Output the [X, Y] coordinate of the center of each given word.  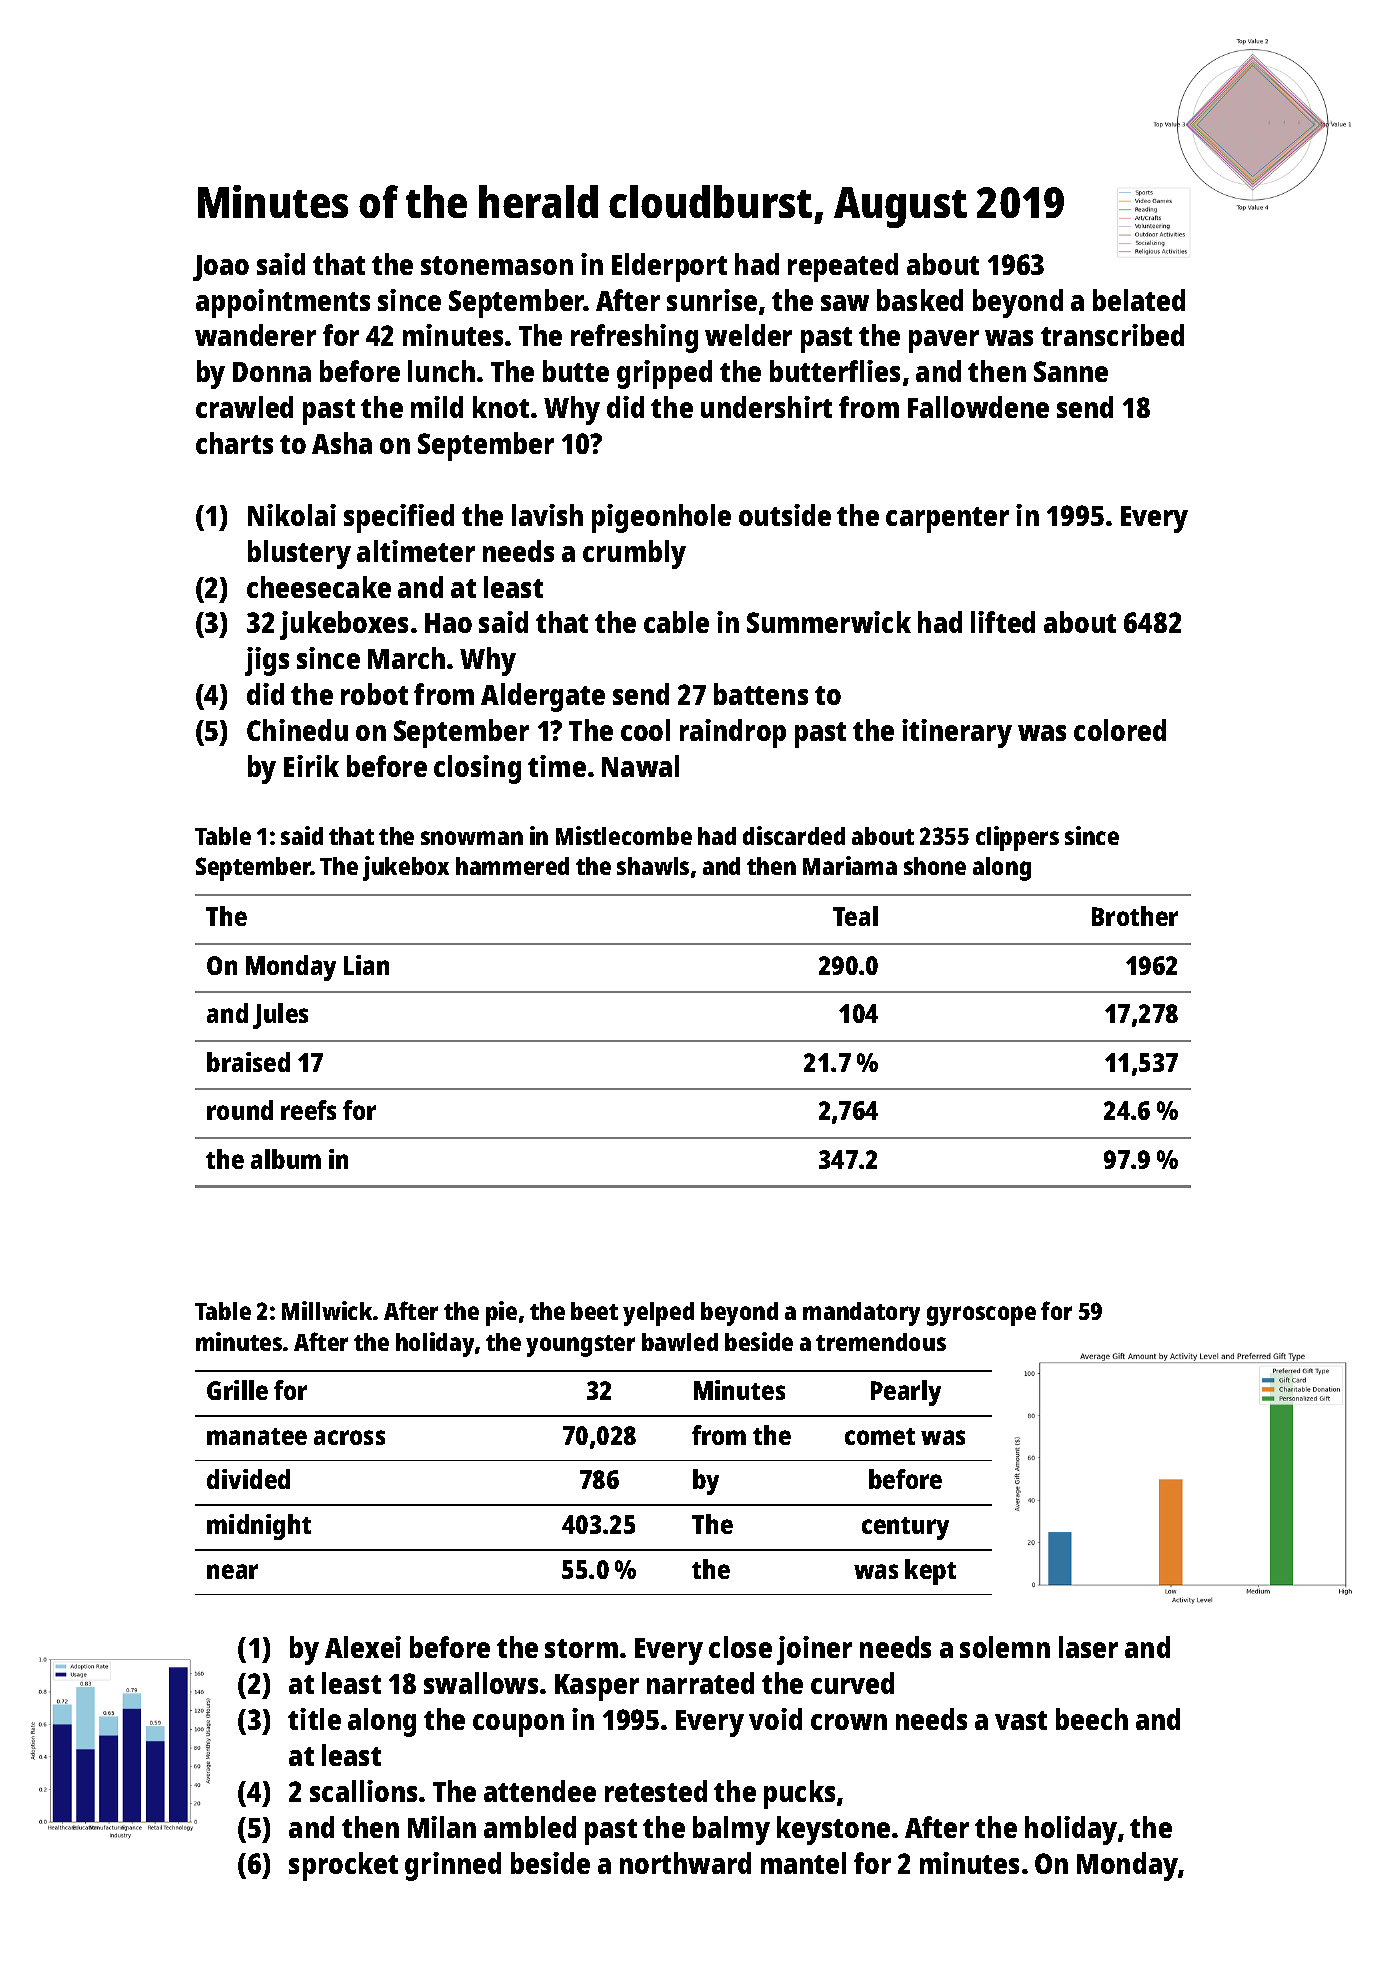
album [286, 1159]
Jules [280, 1016]
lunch [441, 371]
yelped [658, 1314]
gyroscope [981, 1316]
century [905, 1528]
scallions [363, 1791]
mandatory [861, 1314]
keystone [833, 1830]
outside [785, 515]
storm [581, 1648]
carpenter [947, 520]
